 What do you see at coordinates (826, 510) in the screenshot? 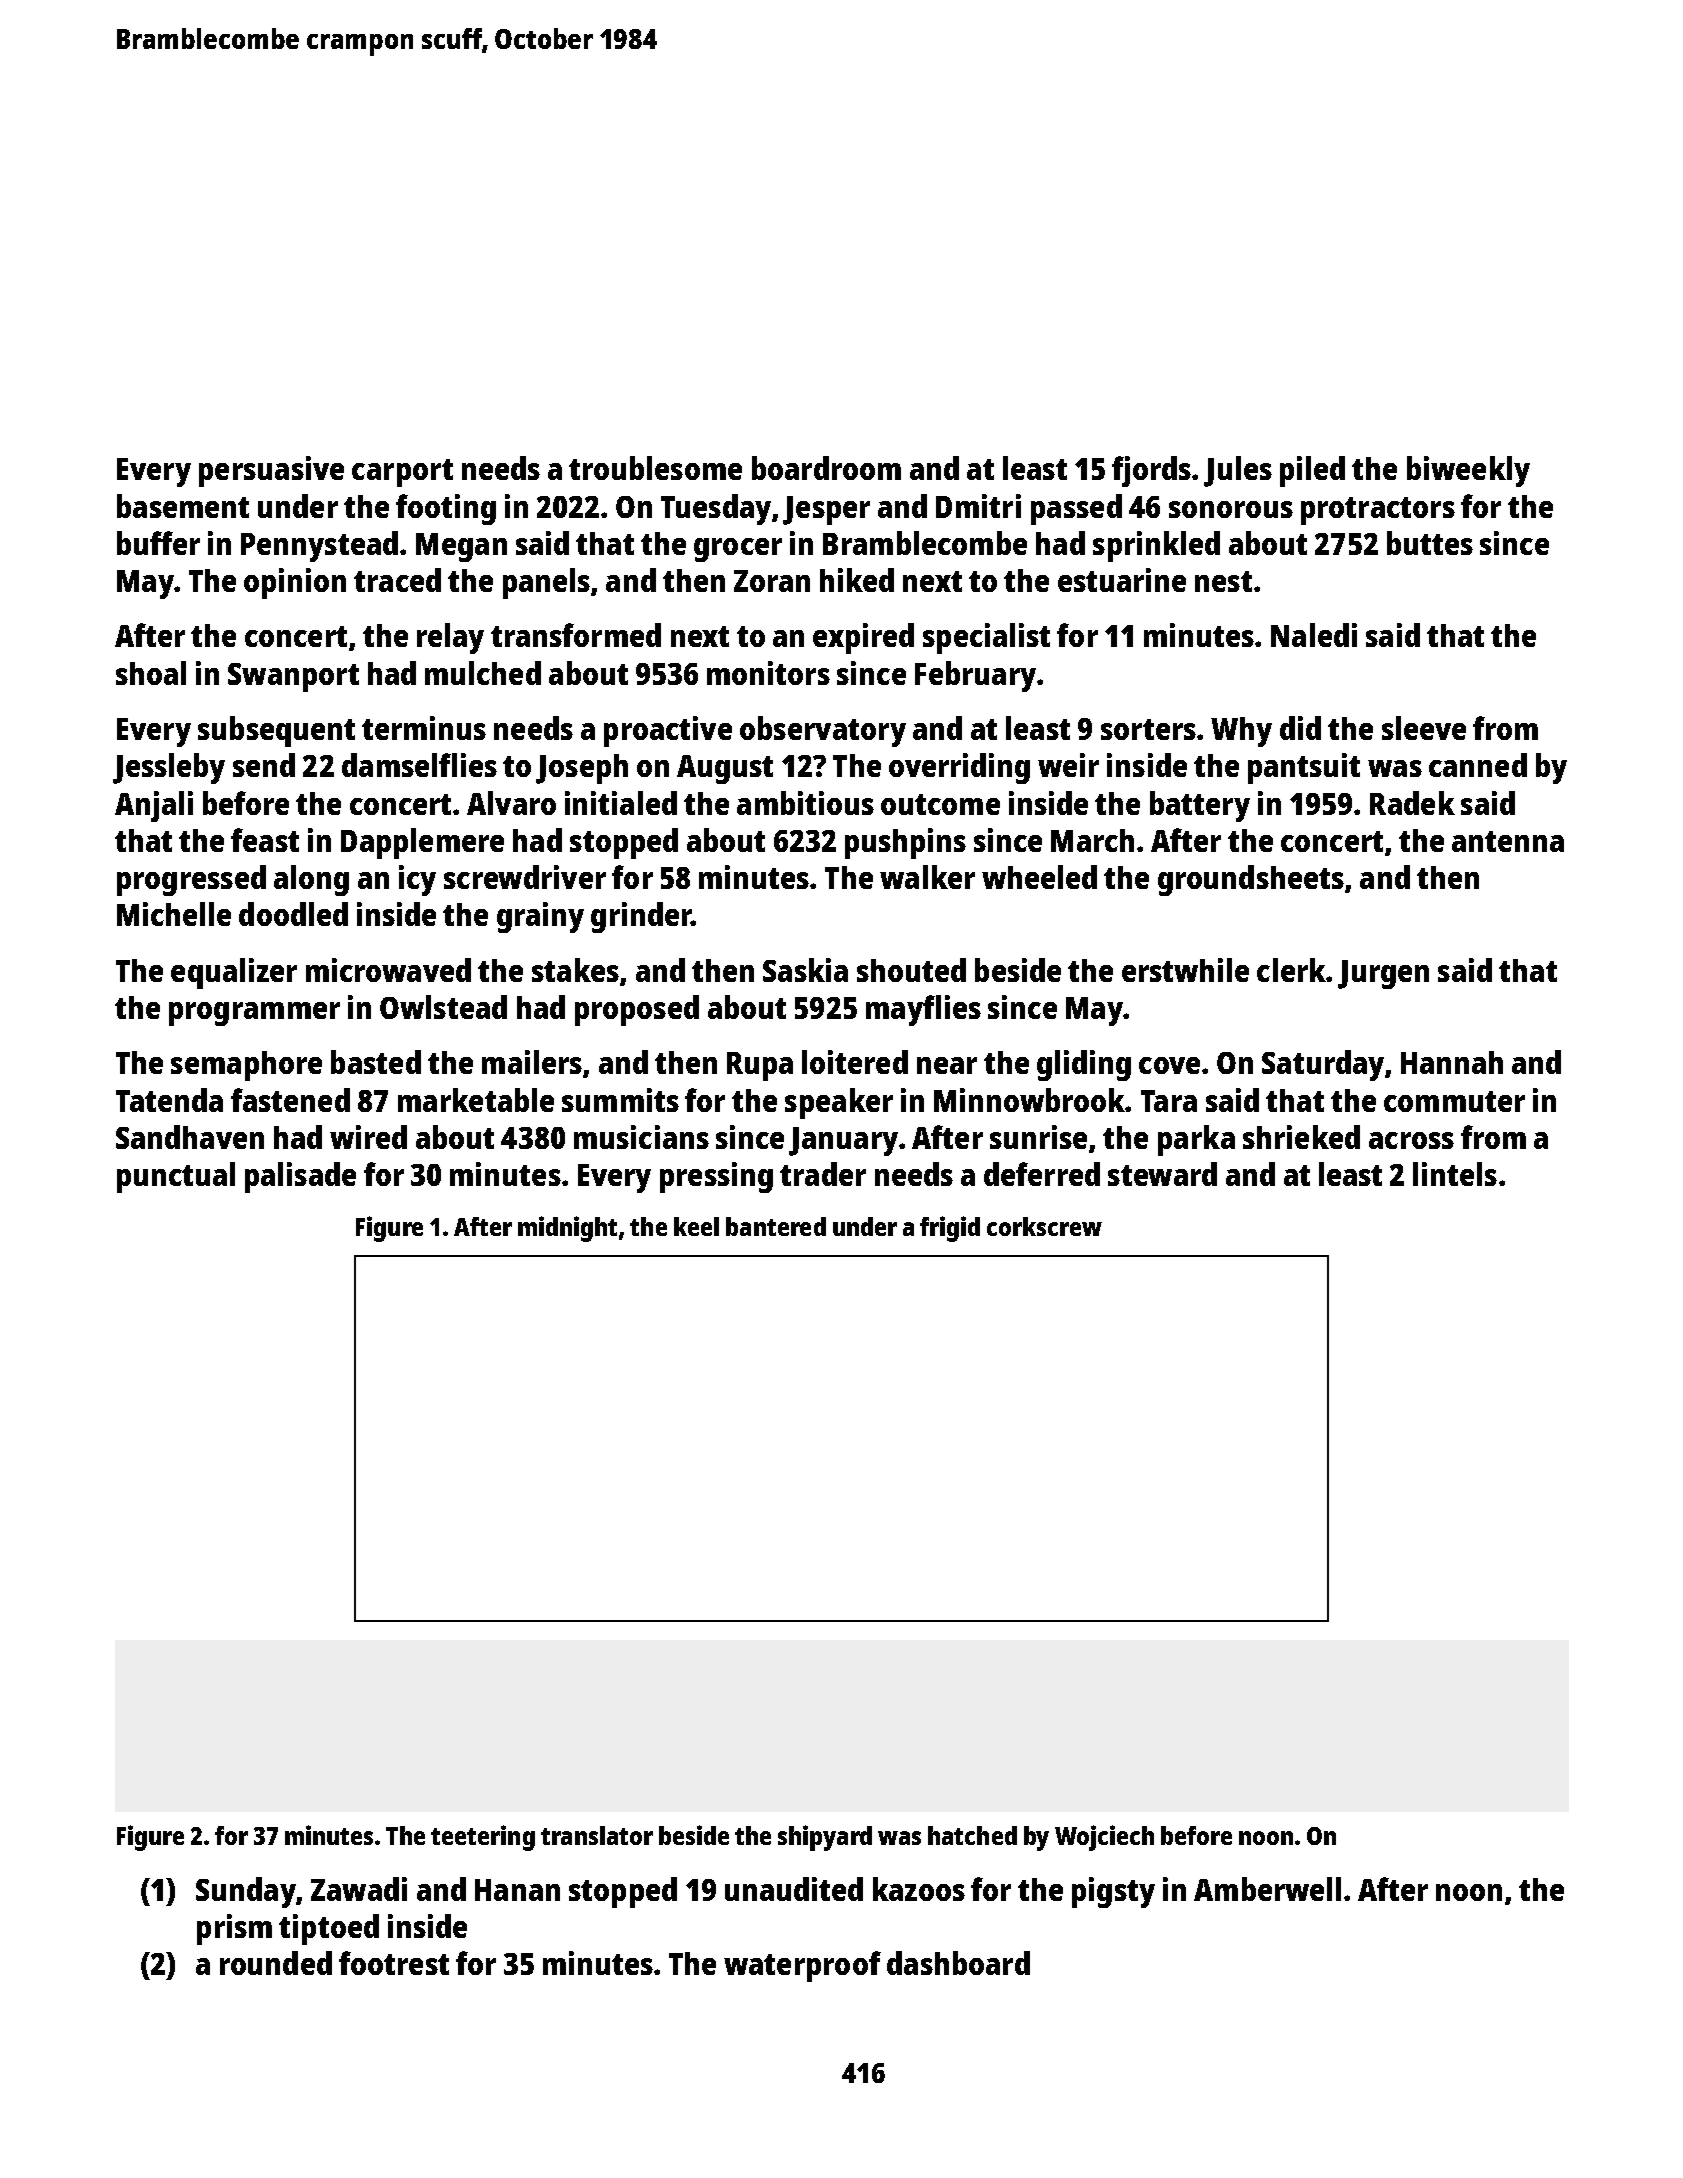
I see `Jesper` at bounding box center [826, 510].
